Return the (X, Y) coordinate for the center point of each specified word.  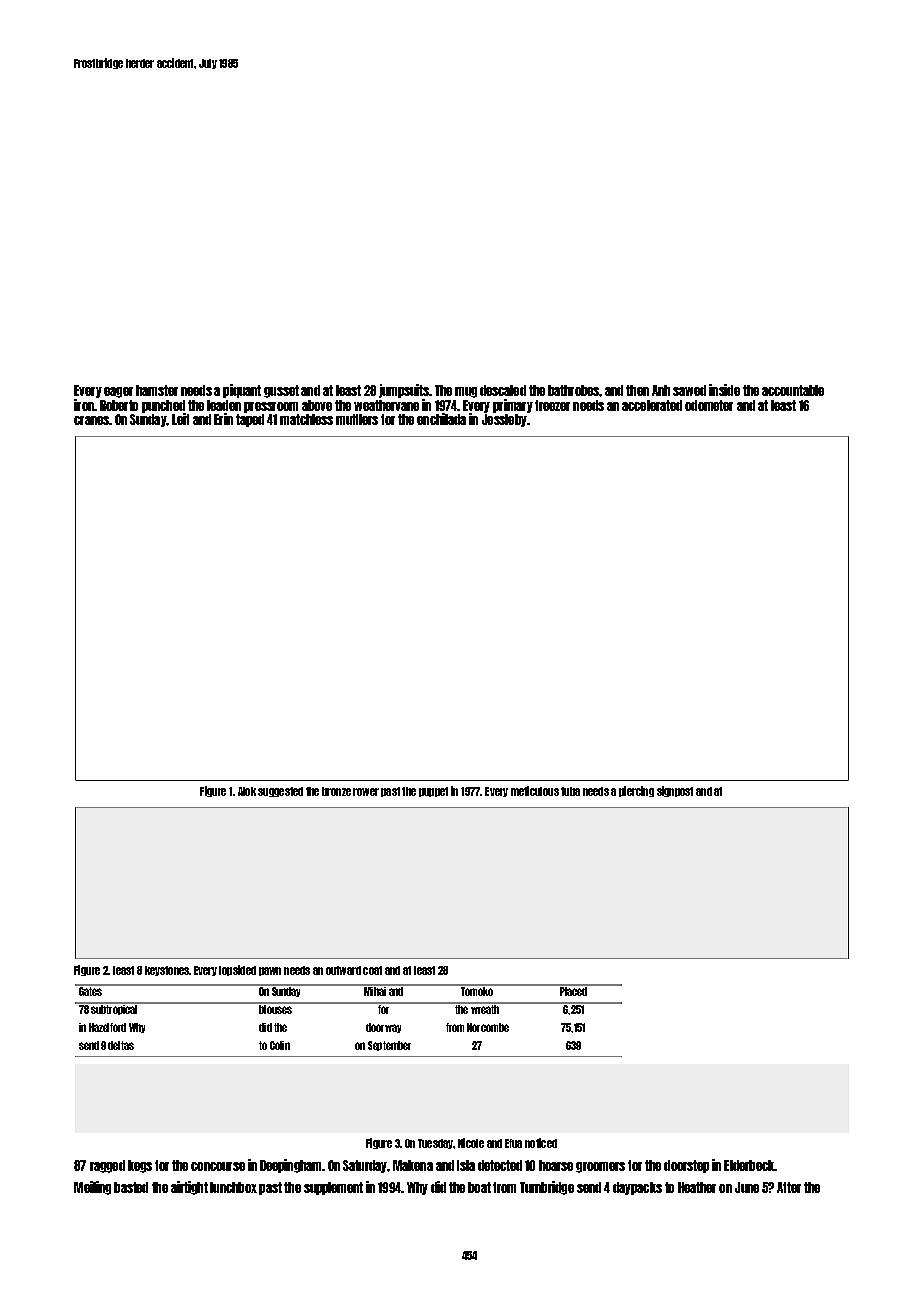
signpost (675, 791)
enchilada (441, 419)
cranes (92, 420)
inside (724, 390)
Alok (247, 791)
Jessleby (504, 420)
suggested (280, 792)
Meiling (92, 1188)
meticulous (535, 791)
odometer (709, 405)
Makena (413, 1165)
